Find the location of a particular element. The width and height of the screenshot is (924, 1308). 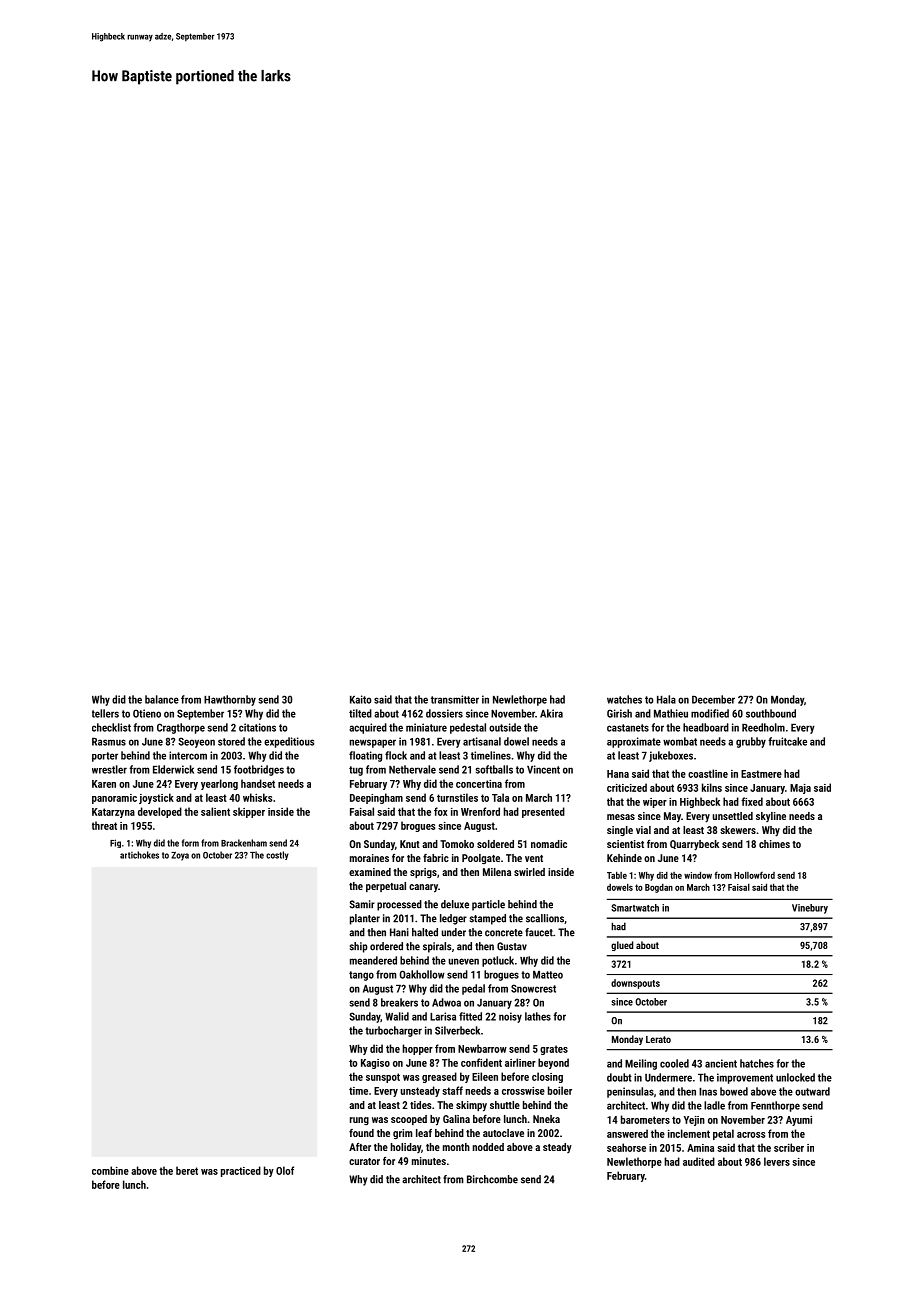

Kagiso is located at coordinates (375, 1064).
